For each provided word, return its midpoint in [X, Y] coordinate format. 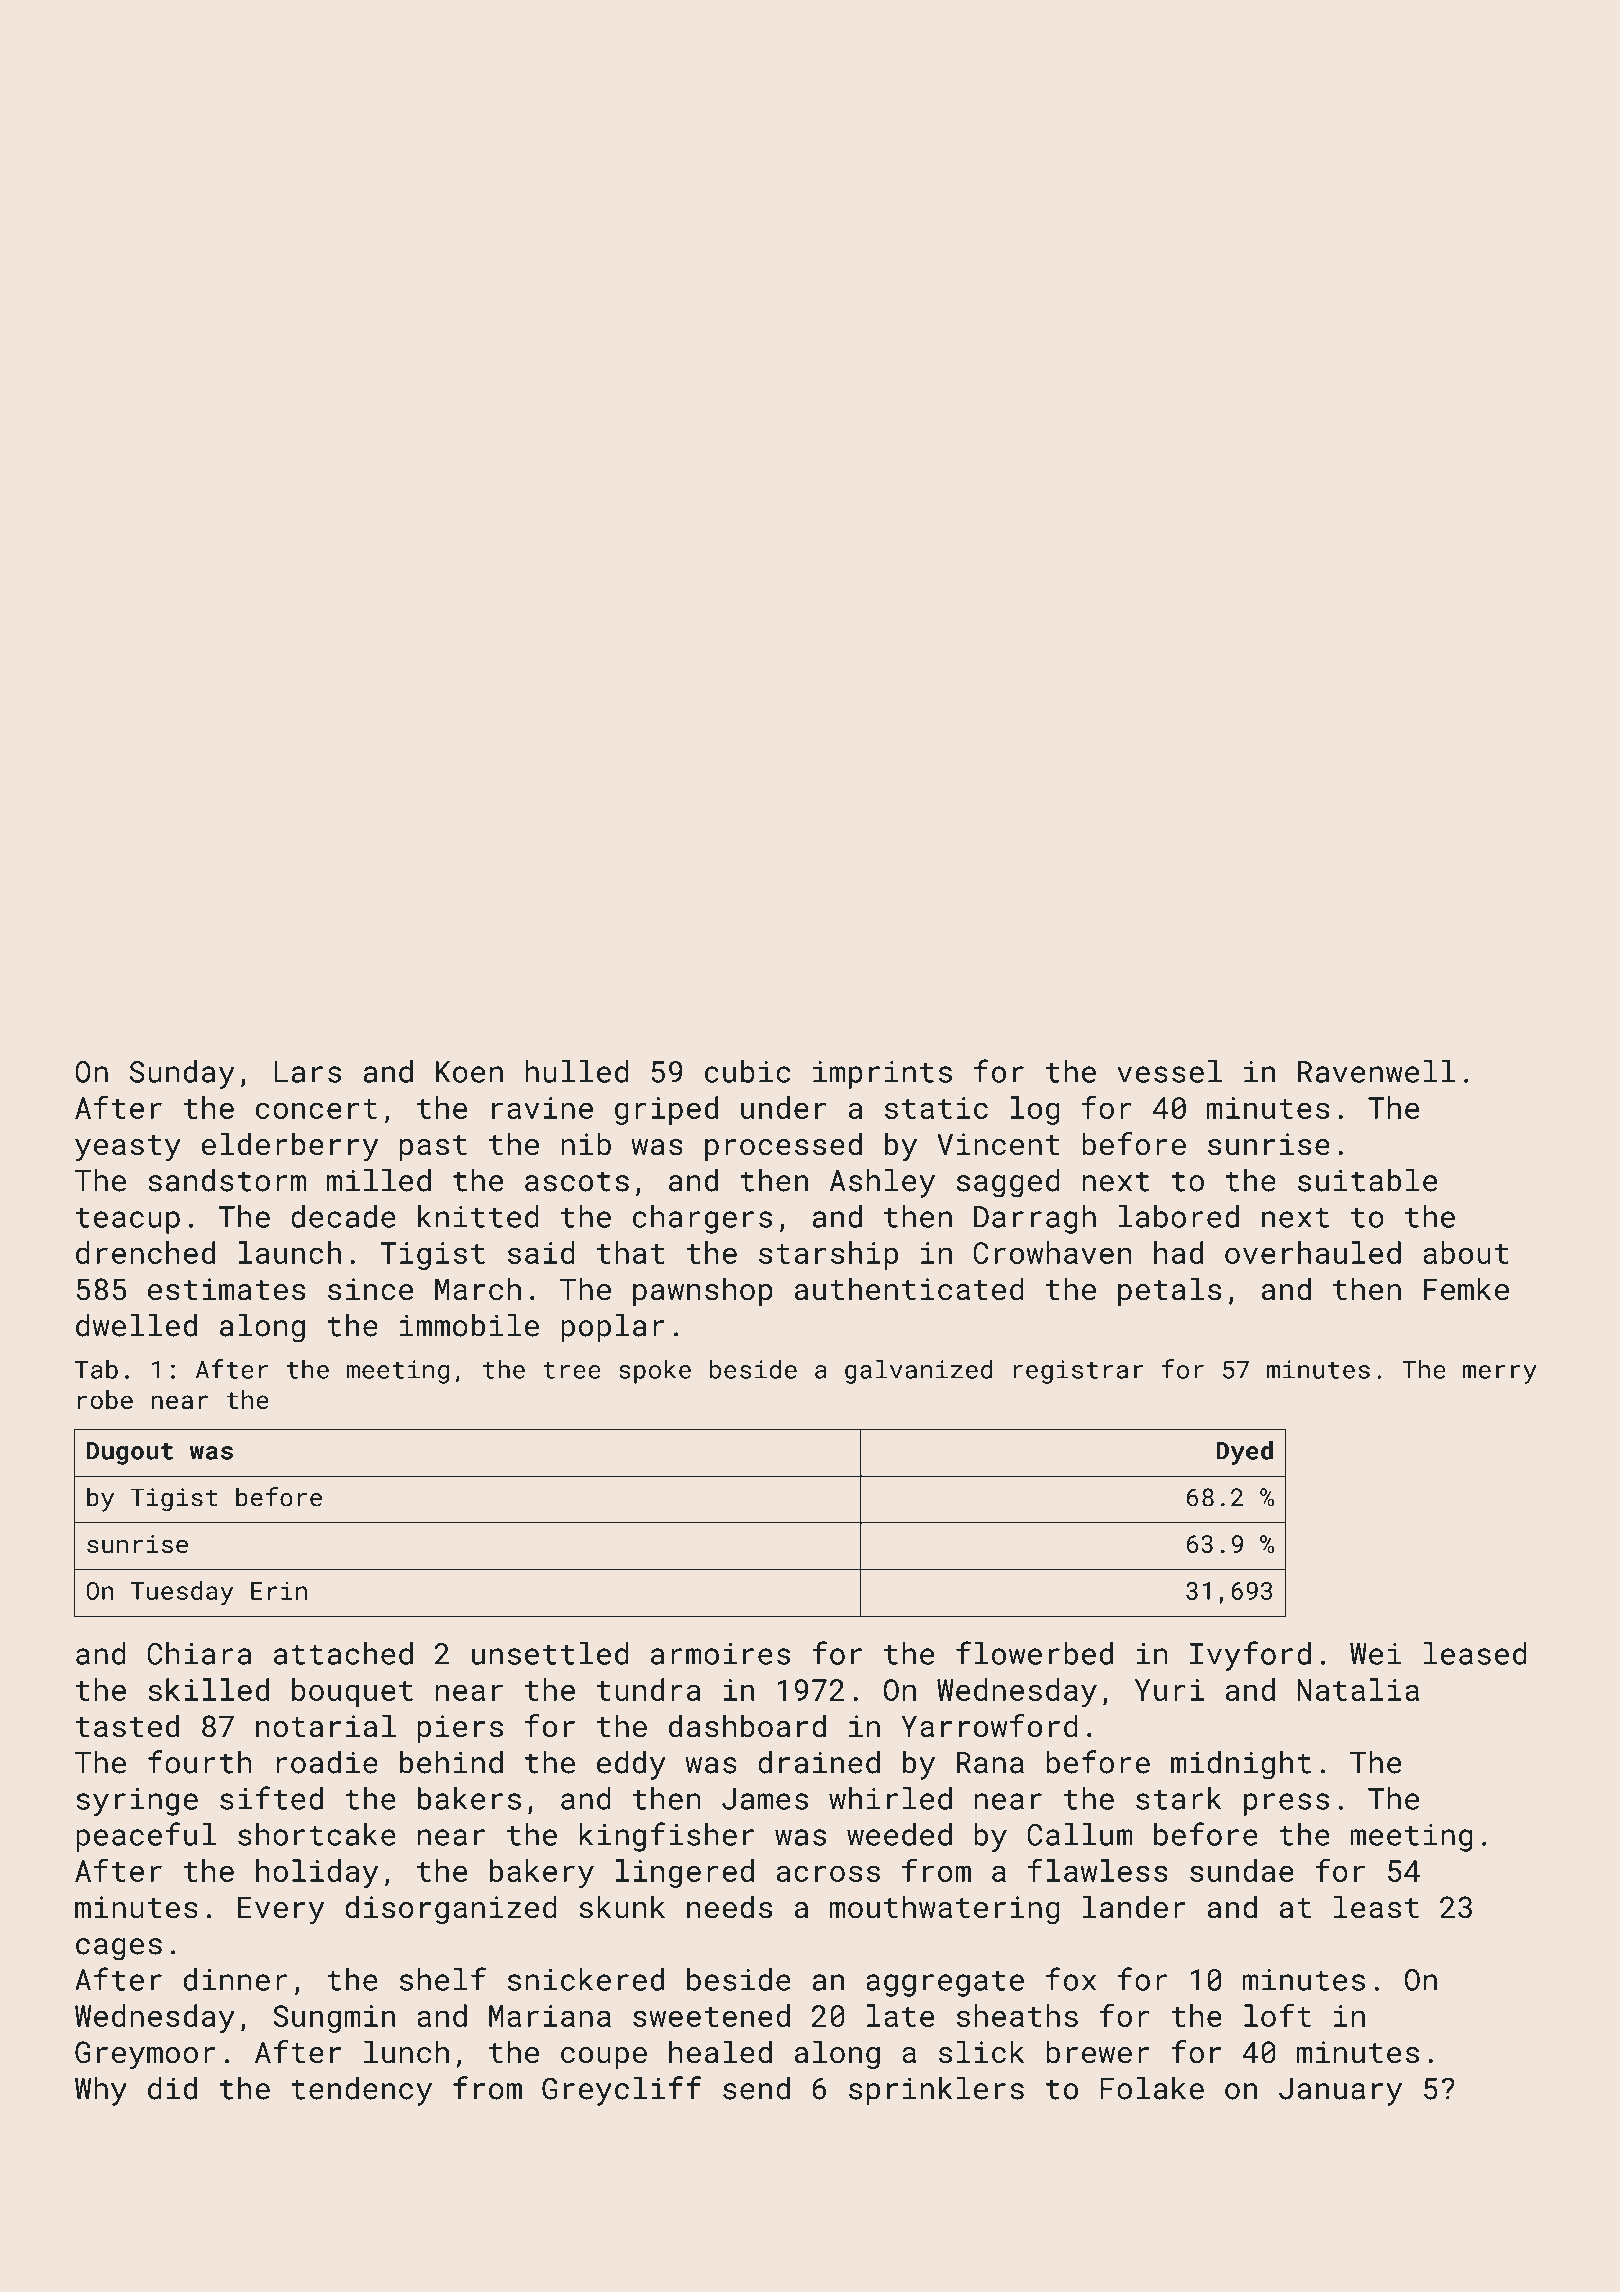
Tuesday [182, 1593]
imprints [882, 1075]
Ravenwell [1376, 1071]
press [1286, 1804]
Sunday [182, 1074]
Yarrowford [989, 1726]
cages [119, 1949]
